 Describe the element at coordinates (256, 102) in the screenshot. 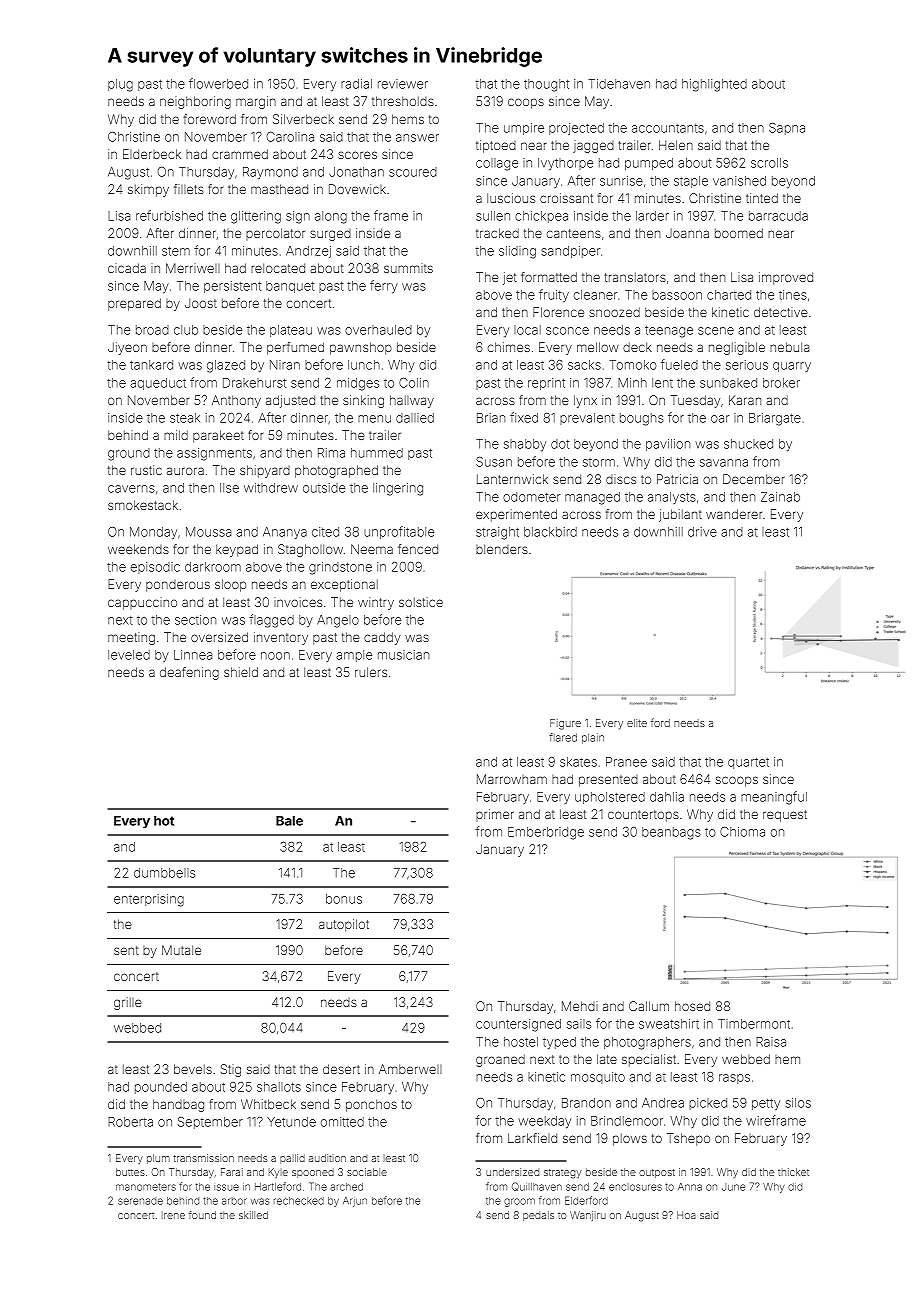

I see `margin` at that location.
